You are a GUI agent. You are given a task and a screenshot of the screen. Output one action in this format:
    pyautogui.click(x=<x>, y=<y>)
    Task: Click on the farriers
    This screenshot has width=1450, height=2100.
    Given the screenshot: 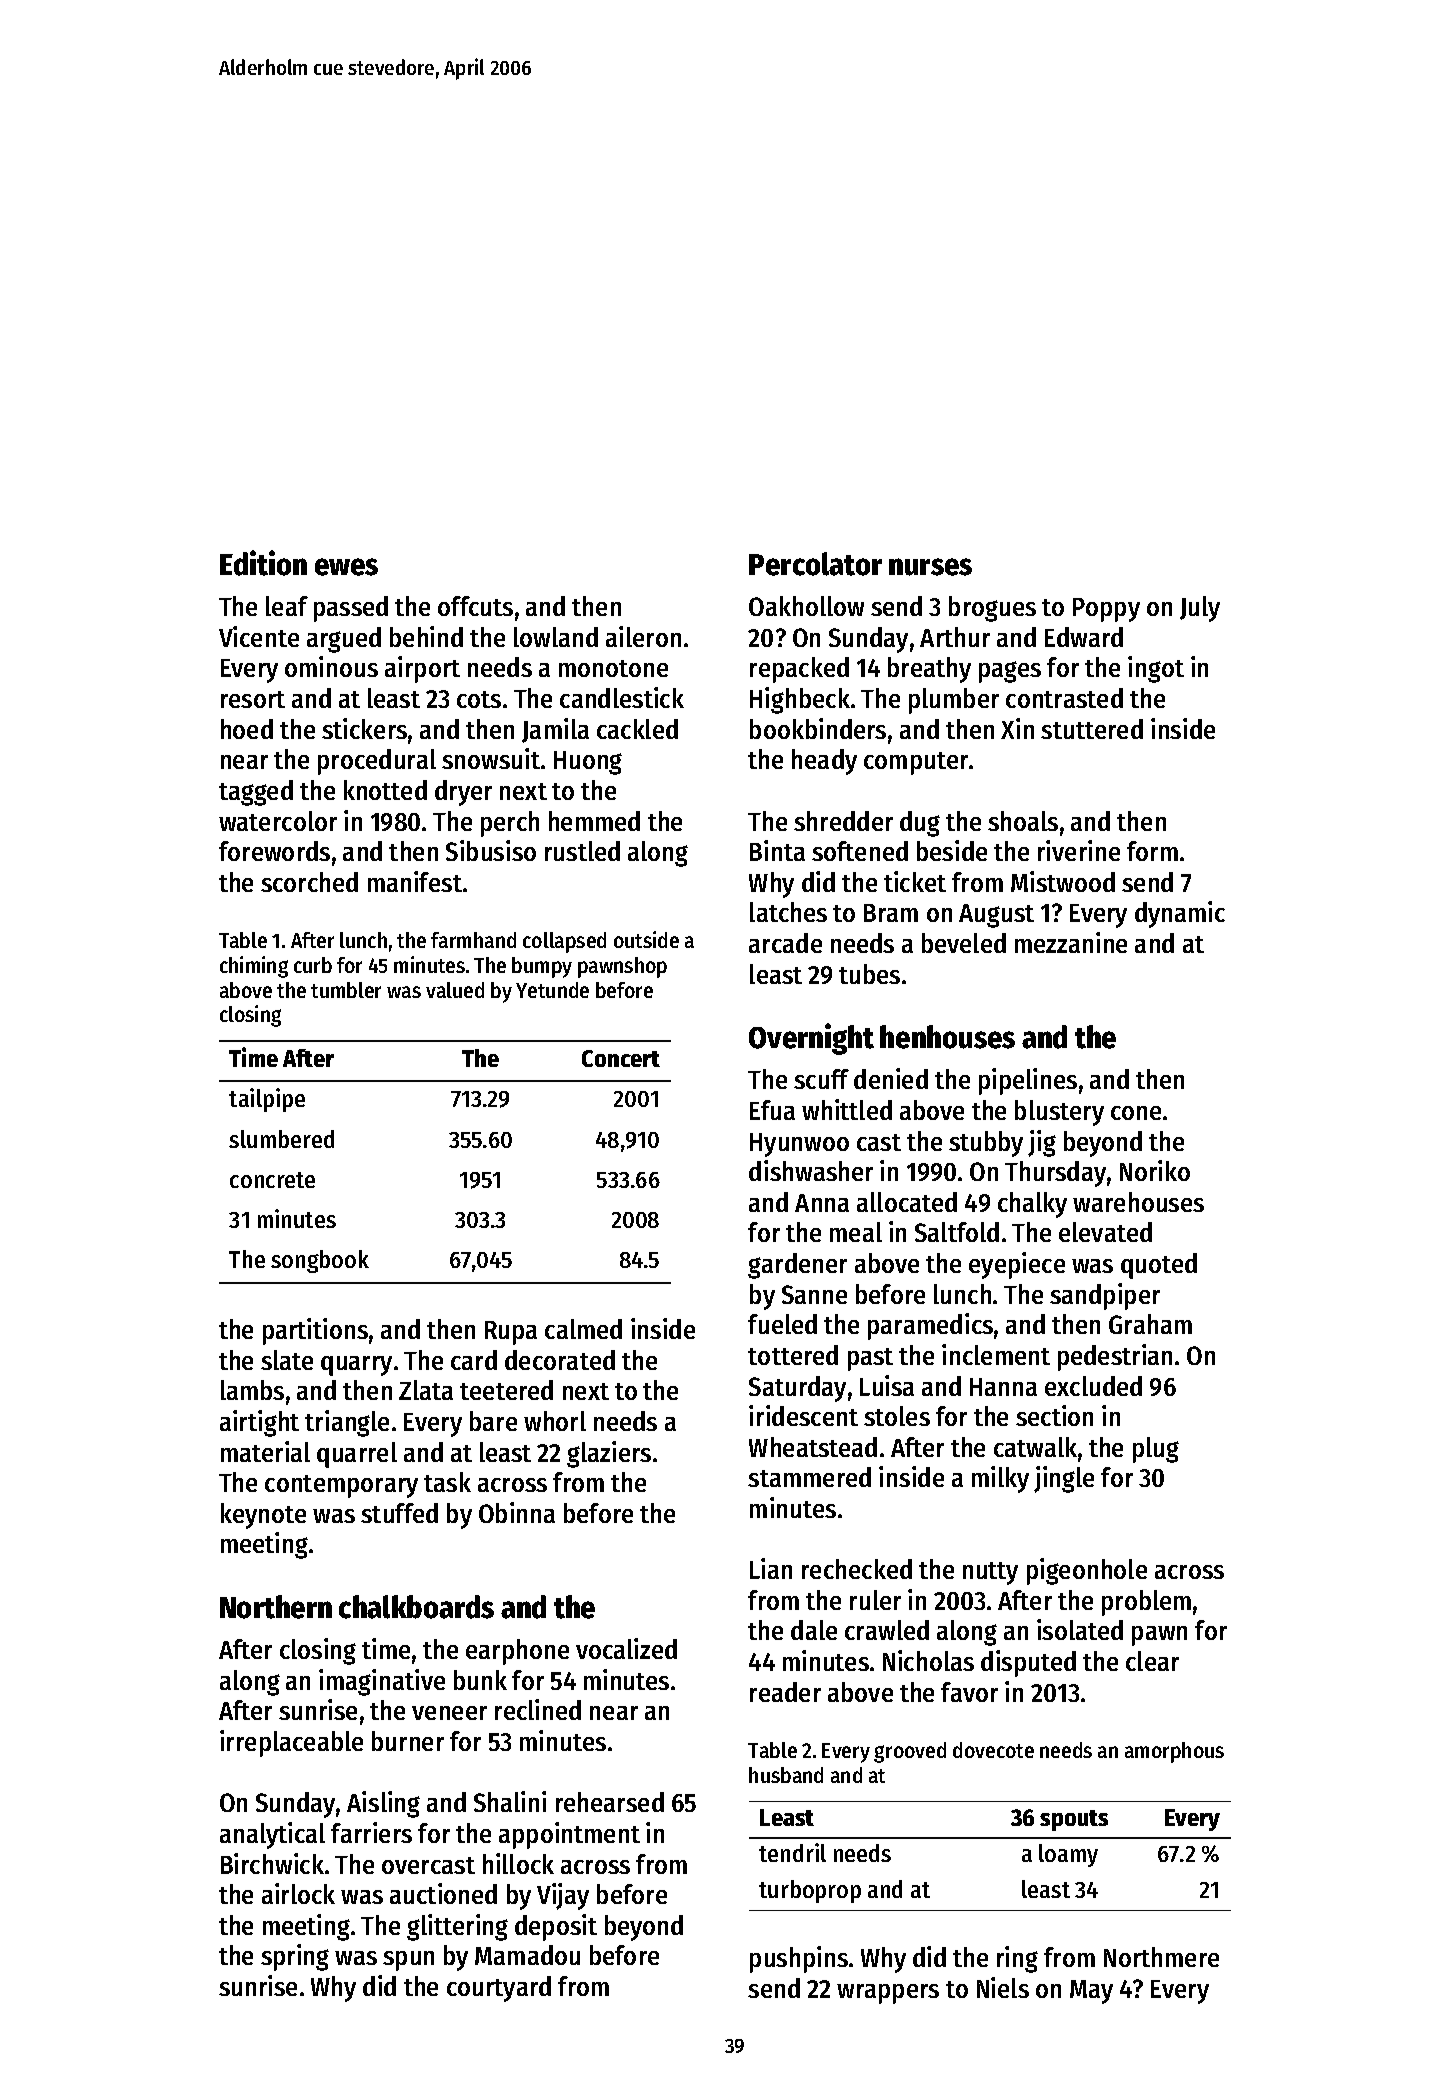 What is the action you would take?
    pyautogui.click(x=371, y=1832)
